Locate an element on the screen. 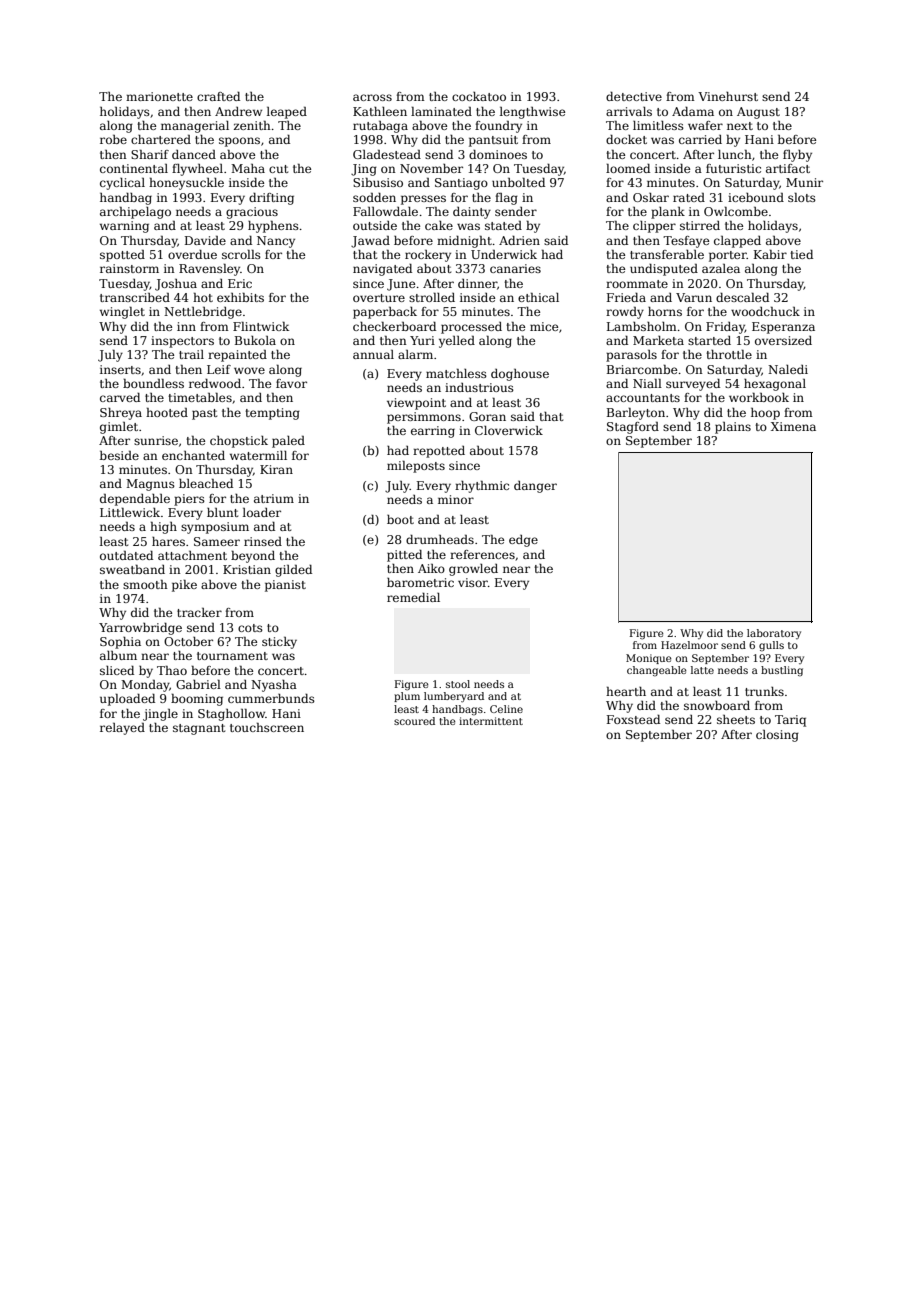  azalea is located at coordinates (721, 268).
